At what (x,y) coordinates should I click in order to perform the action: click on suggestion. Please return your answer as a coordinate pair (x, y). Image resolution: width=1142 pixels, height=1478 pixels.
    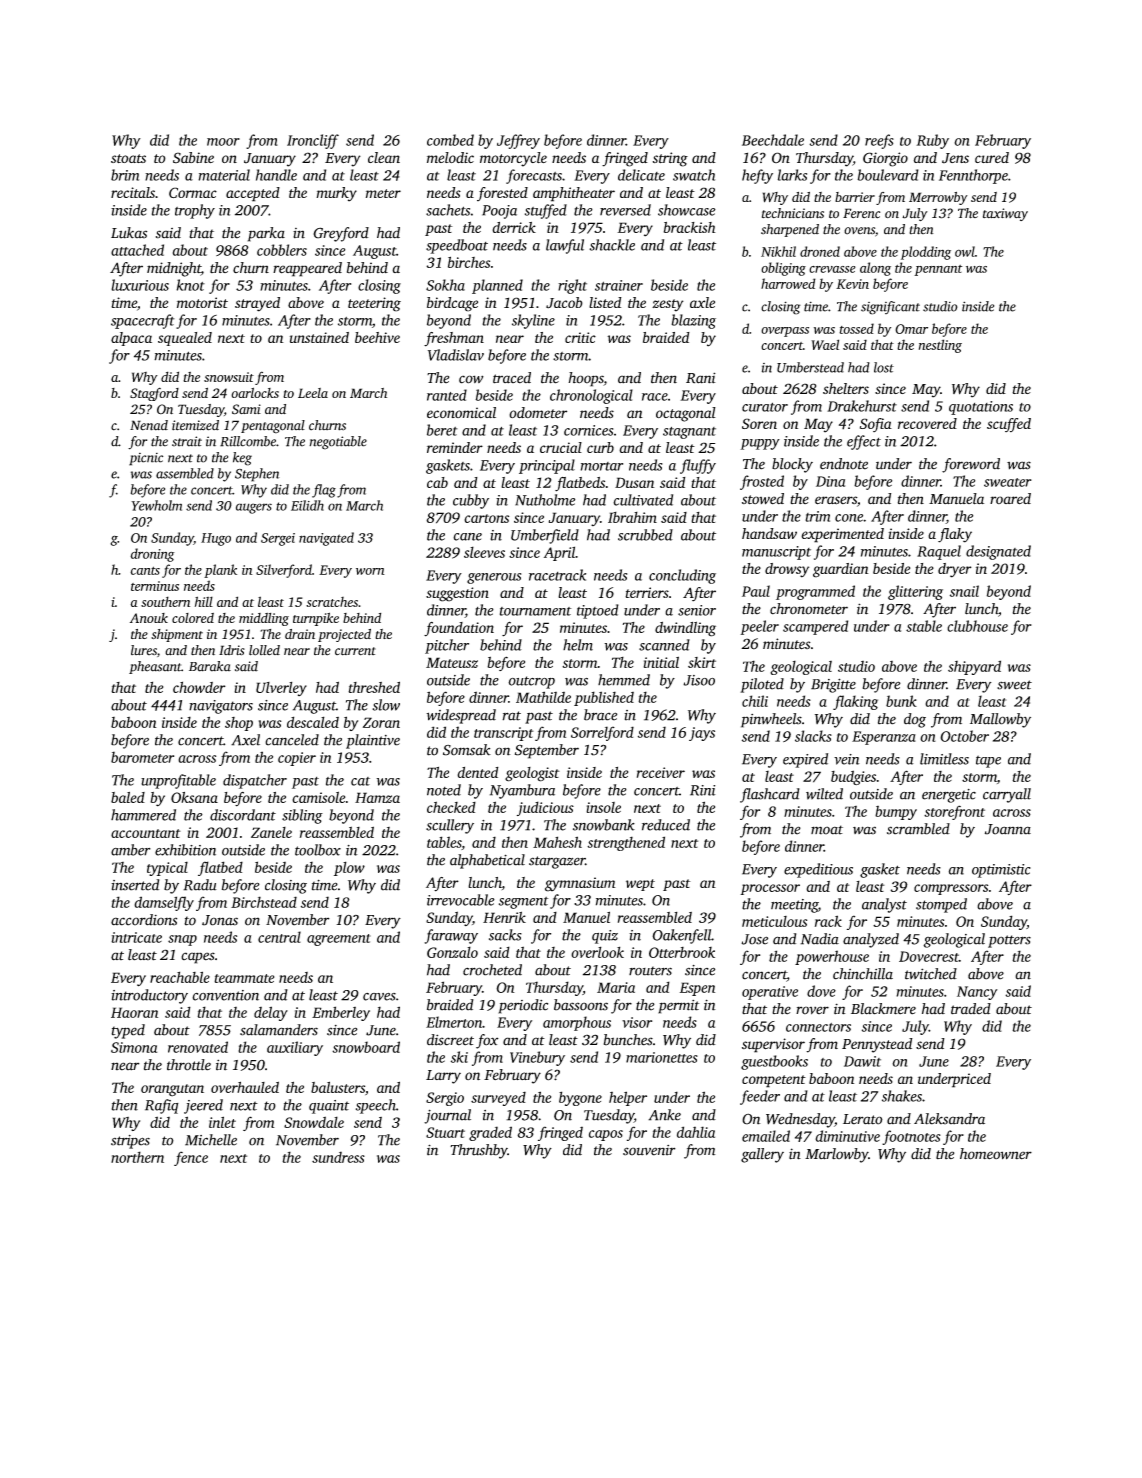
    Looking at the image, I should click on (457, 594).
